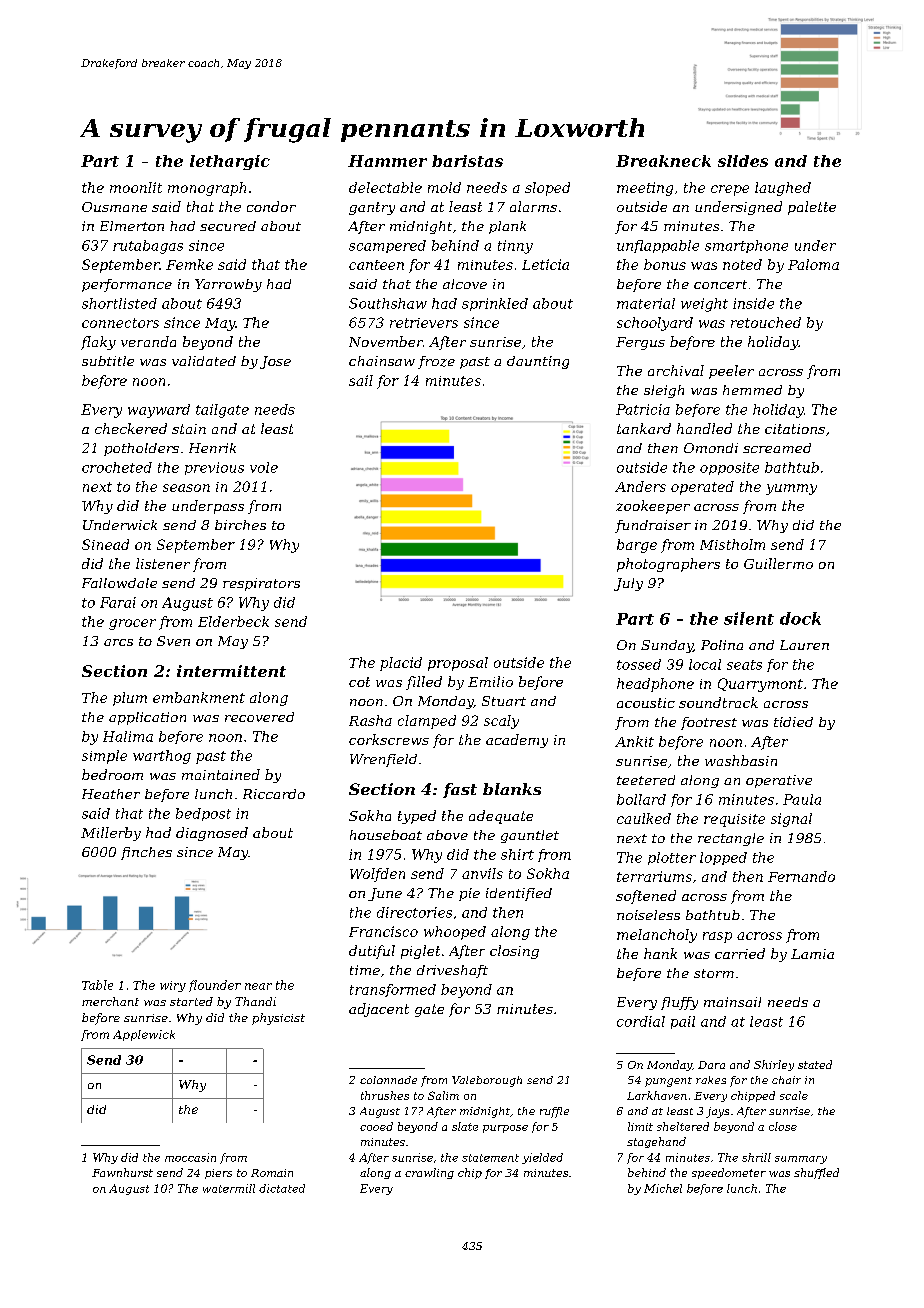 The image size is (924, 1308). Describe the element at coordinates (144, 1035) in the screenshot. I see `Applewick` at that location.
